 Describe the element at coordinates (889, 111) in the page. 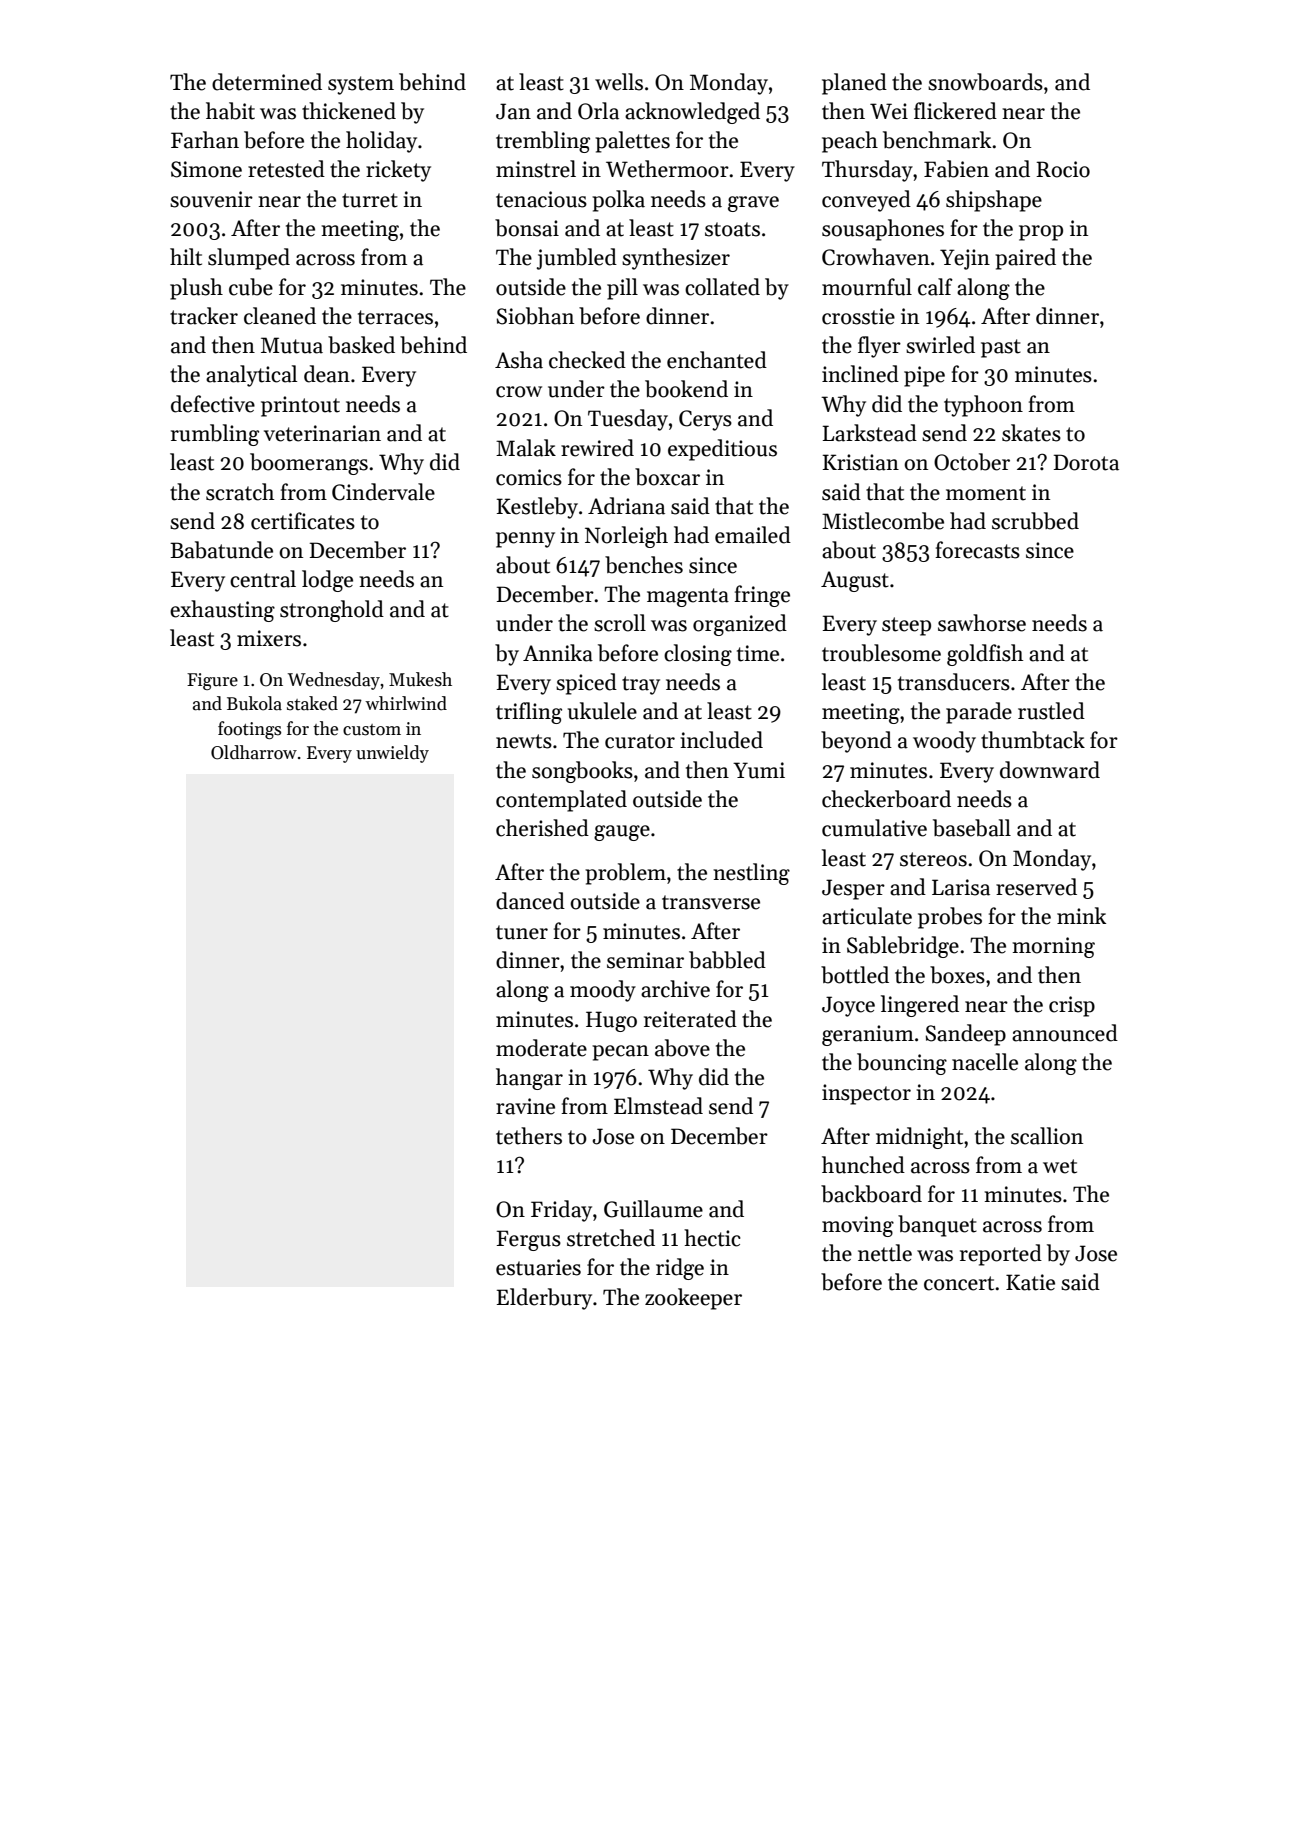

I see `Wei` at that location.
